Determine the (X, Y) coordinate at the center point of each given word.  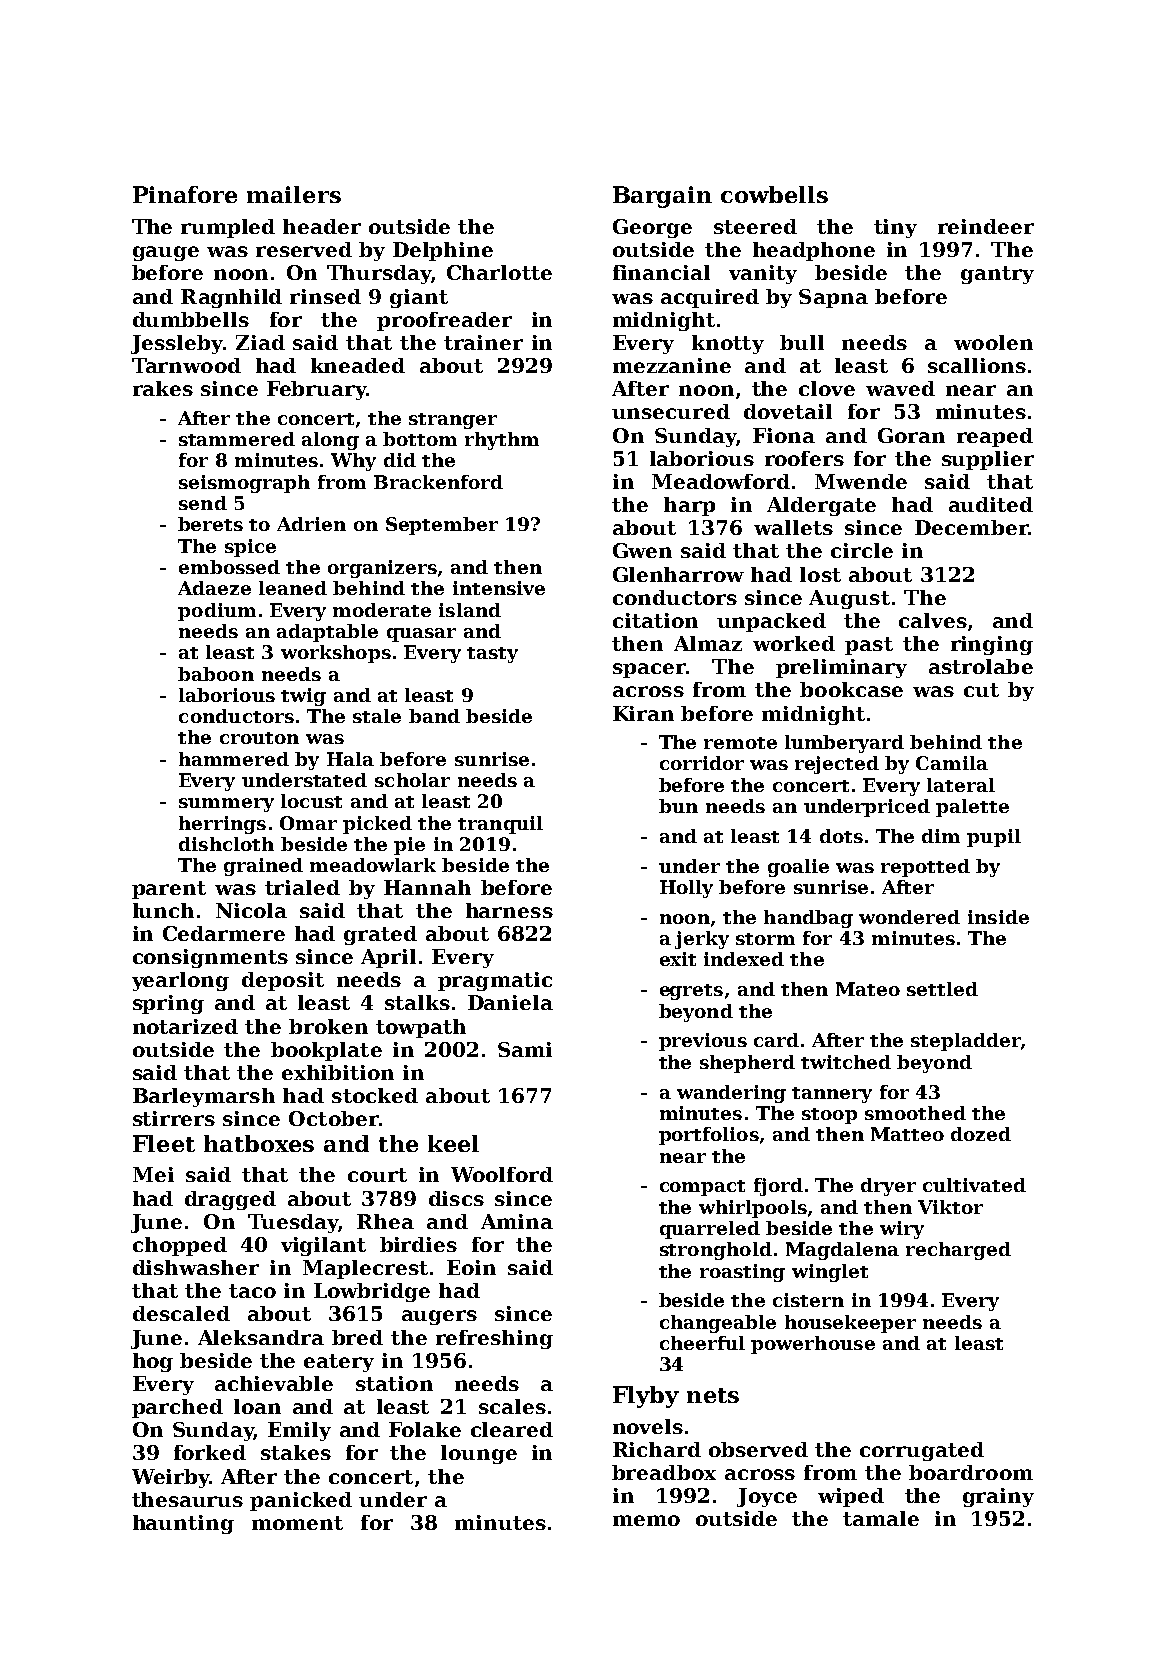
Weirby (170, 1478)
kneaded (358, 365)
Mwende (861, 481)
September (442, 526)
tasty (492, 655)
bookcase (851, 689)
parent (169, 890)
